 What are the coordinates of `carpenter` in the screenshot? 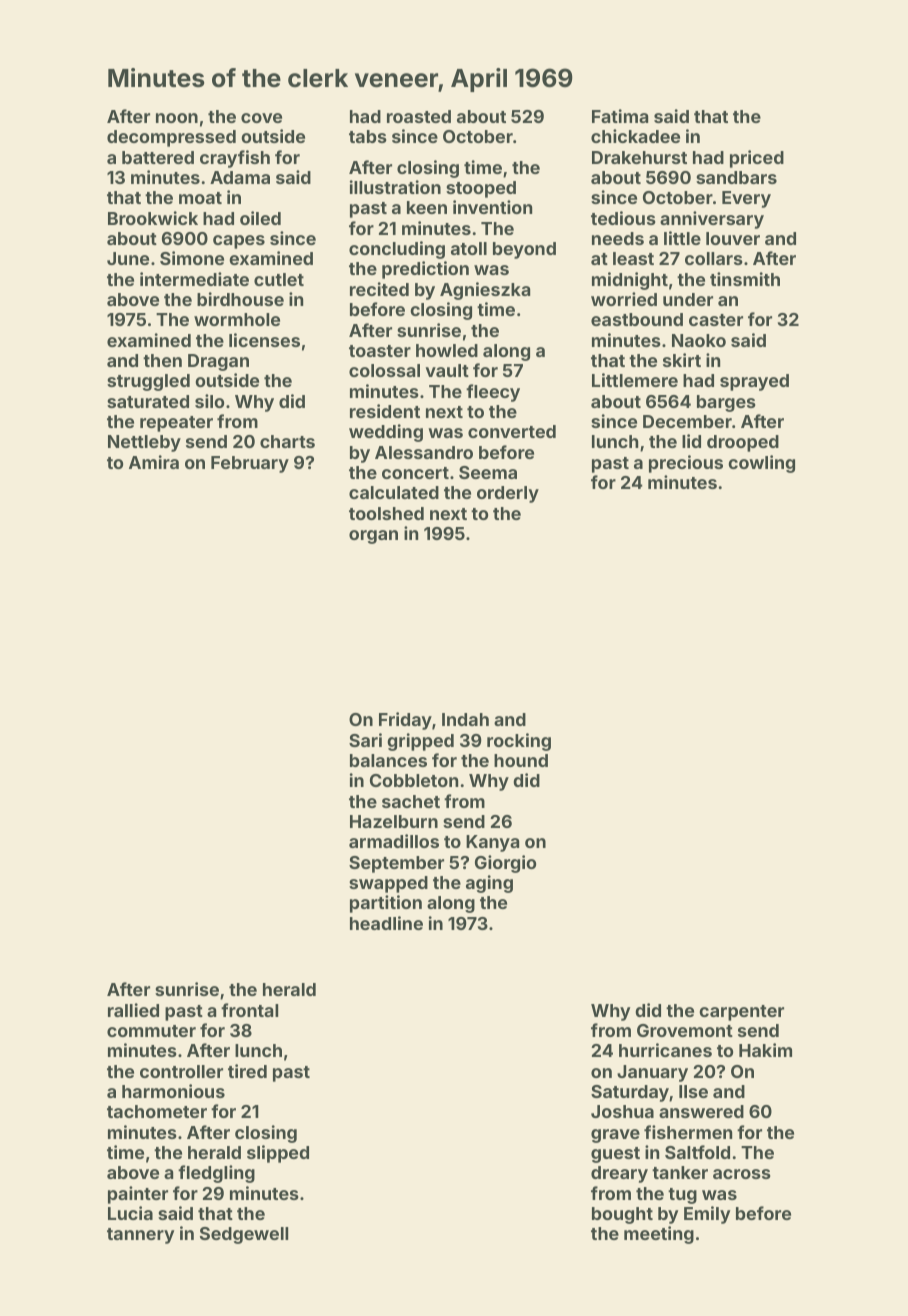 It's located at (741, 1013).
